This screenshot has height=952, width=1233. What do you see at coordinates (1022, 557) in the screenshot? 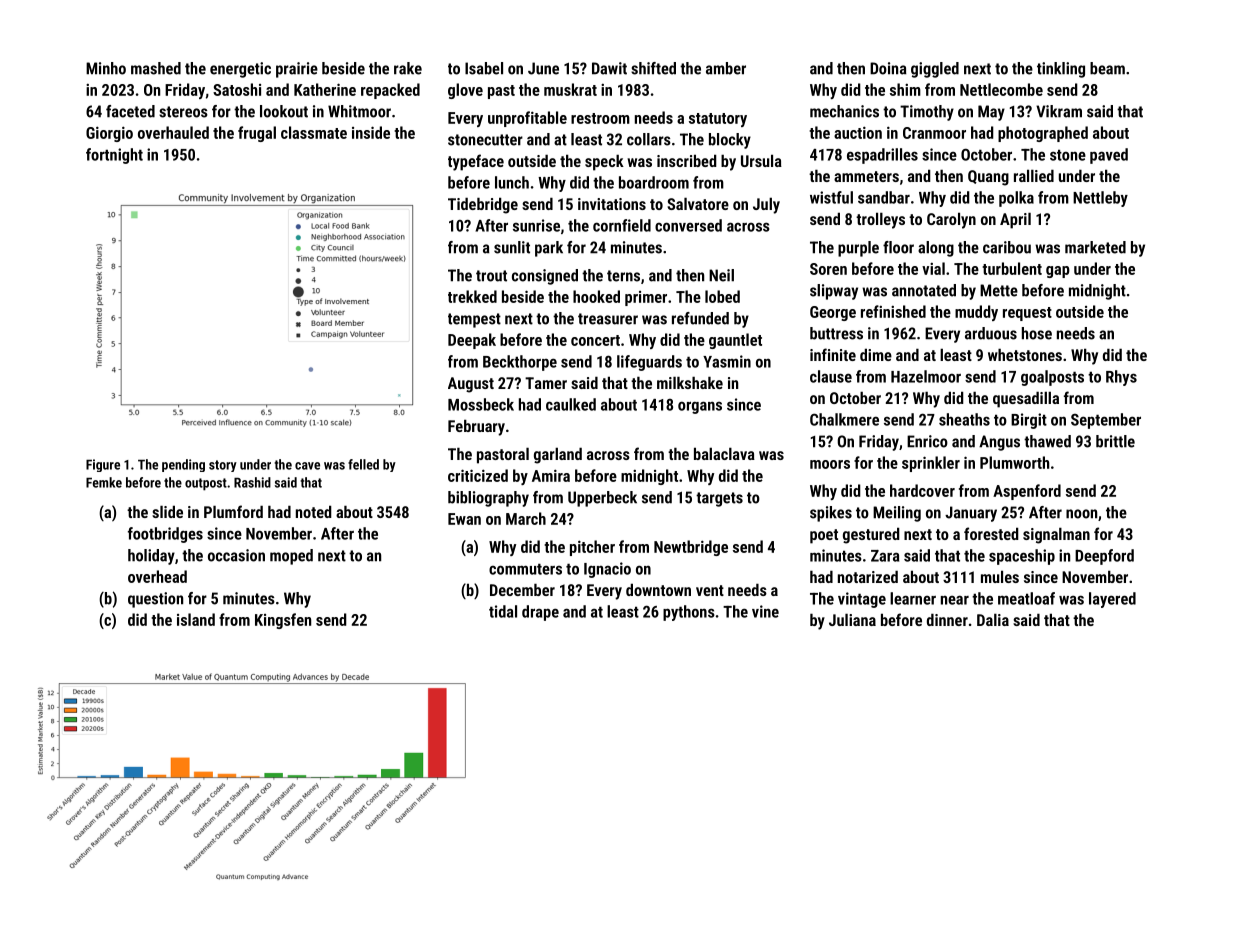
I see `spaceship` at bounding box center [1022, 557].
